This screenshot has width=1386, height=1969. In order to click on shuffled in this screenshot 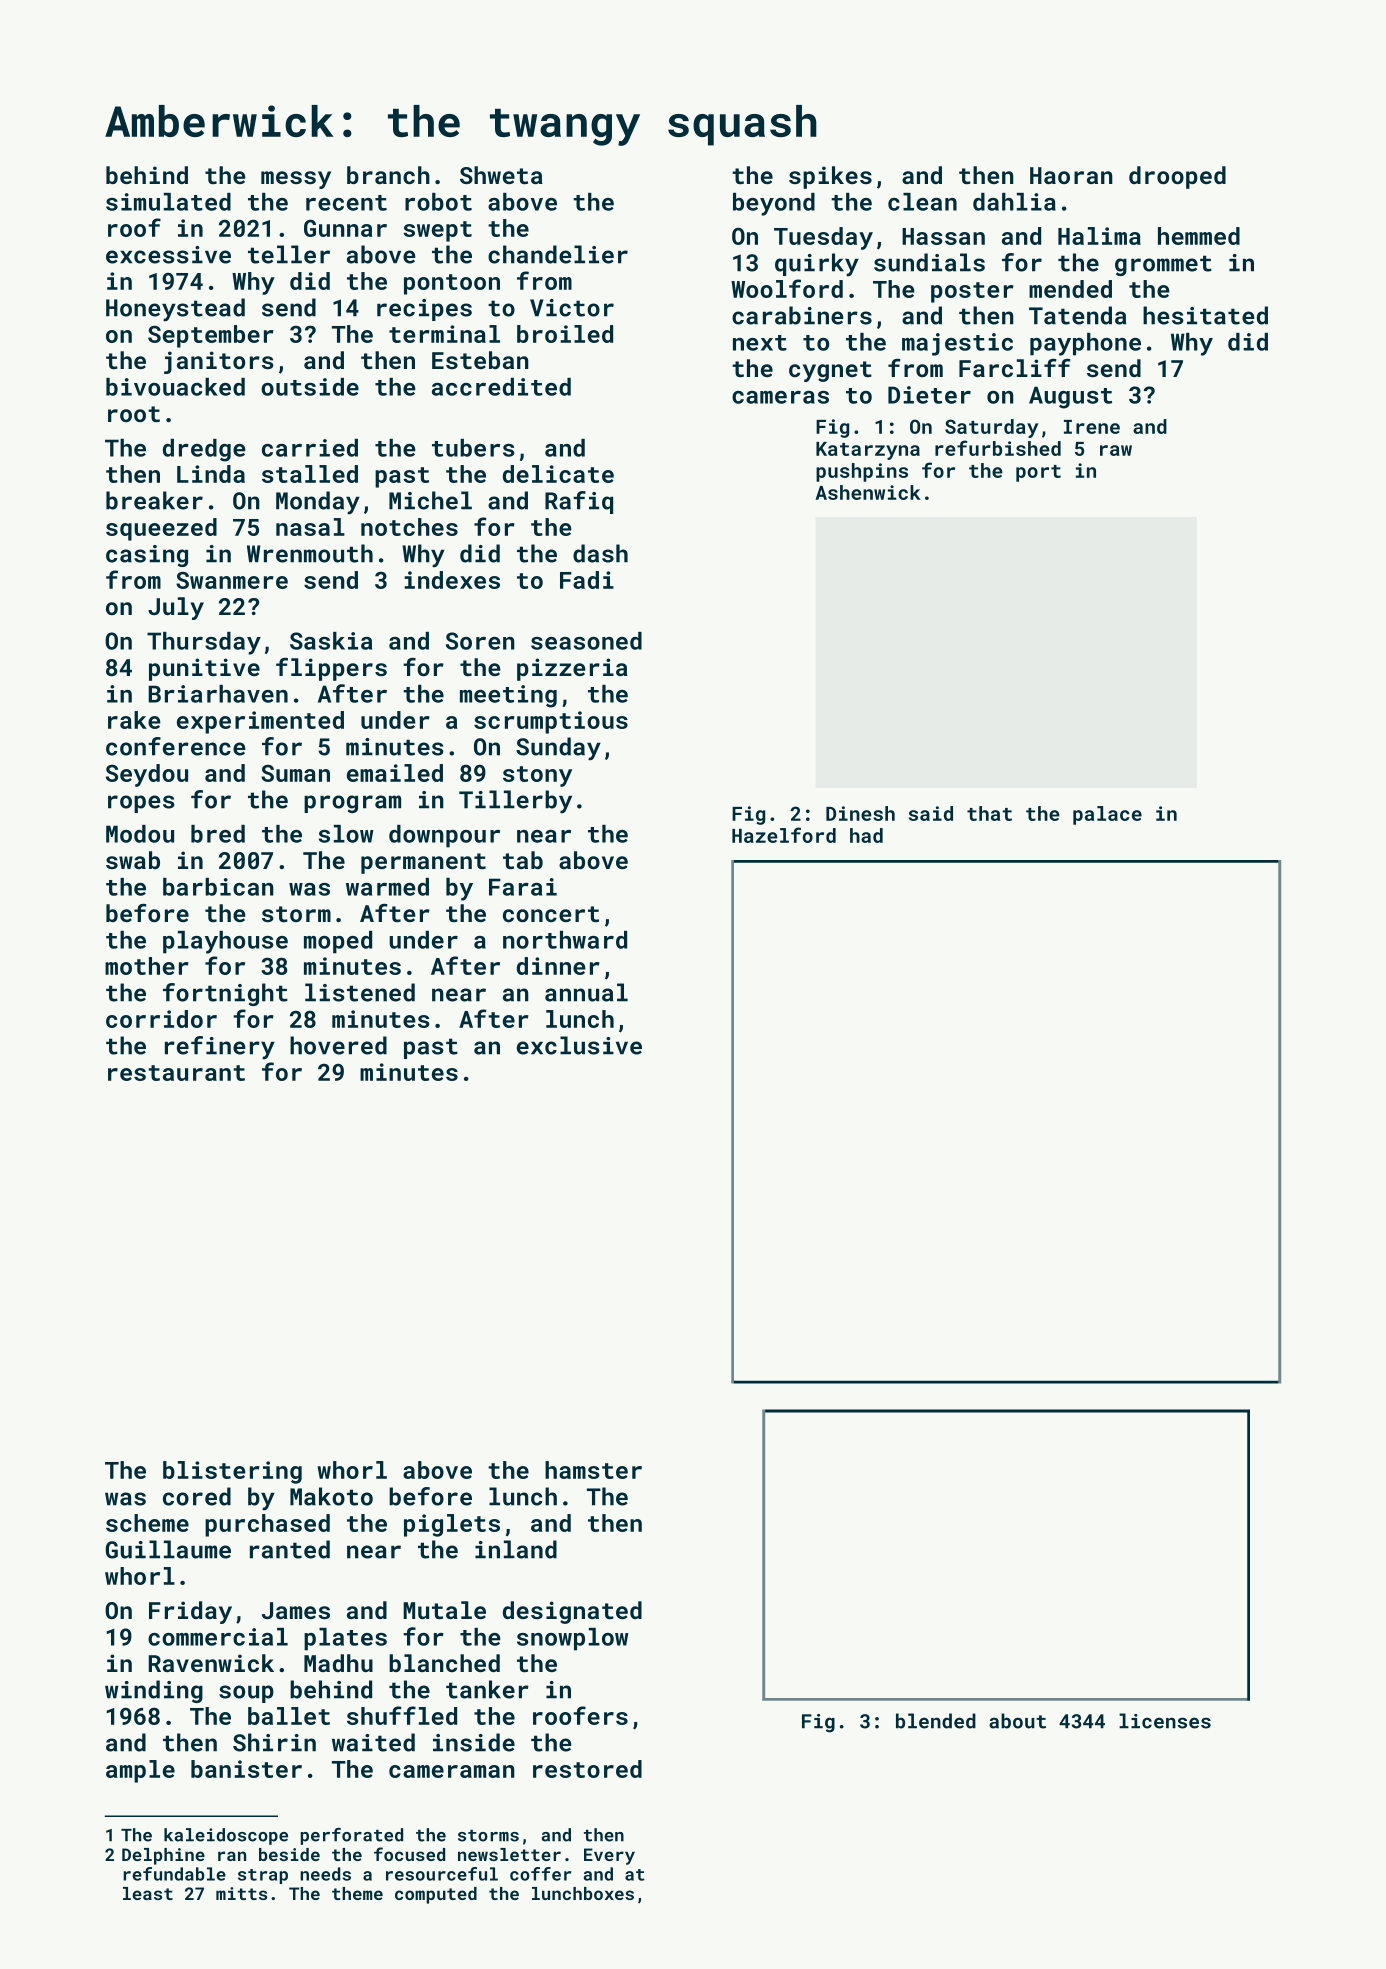, I will do `click(402, 1715)`.
